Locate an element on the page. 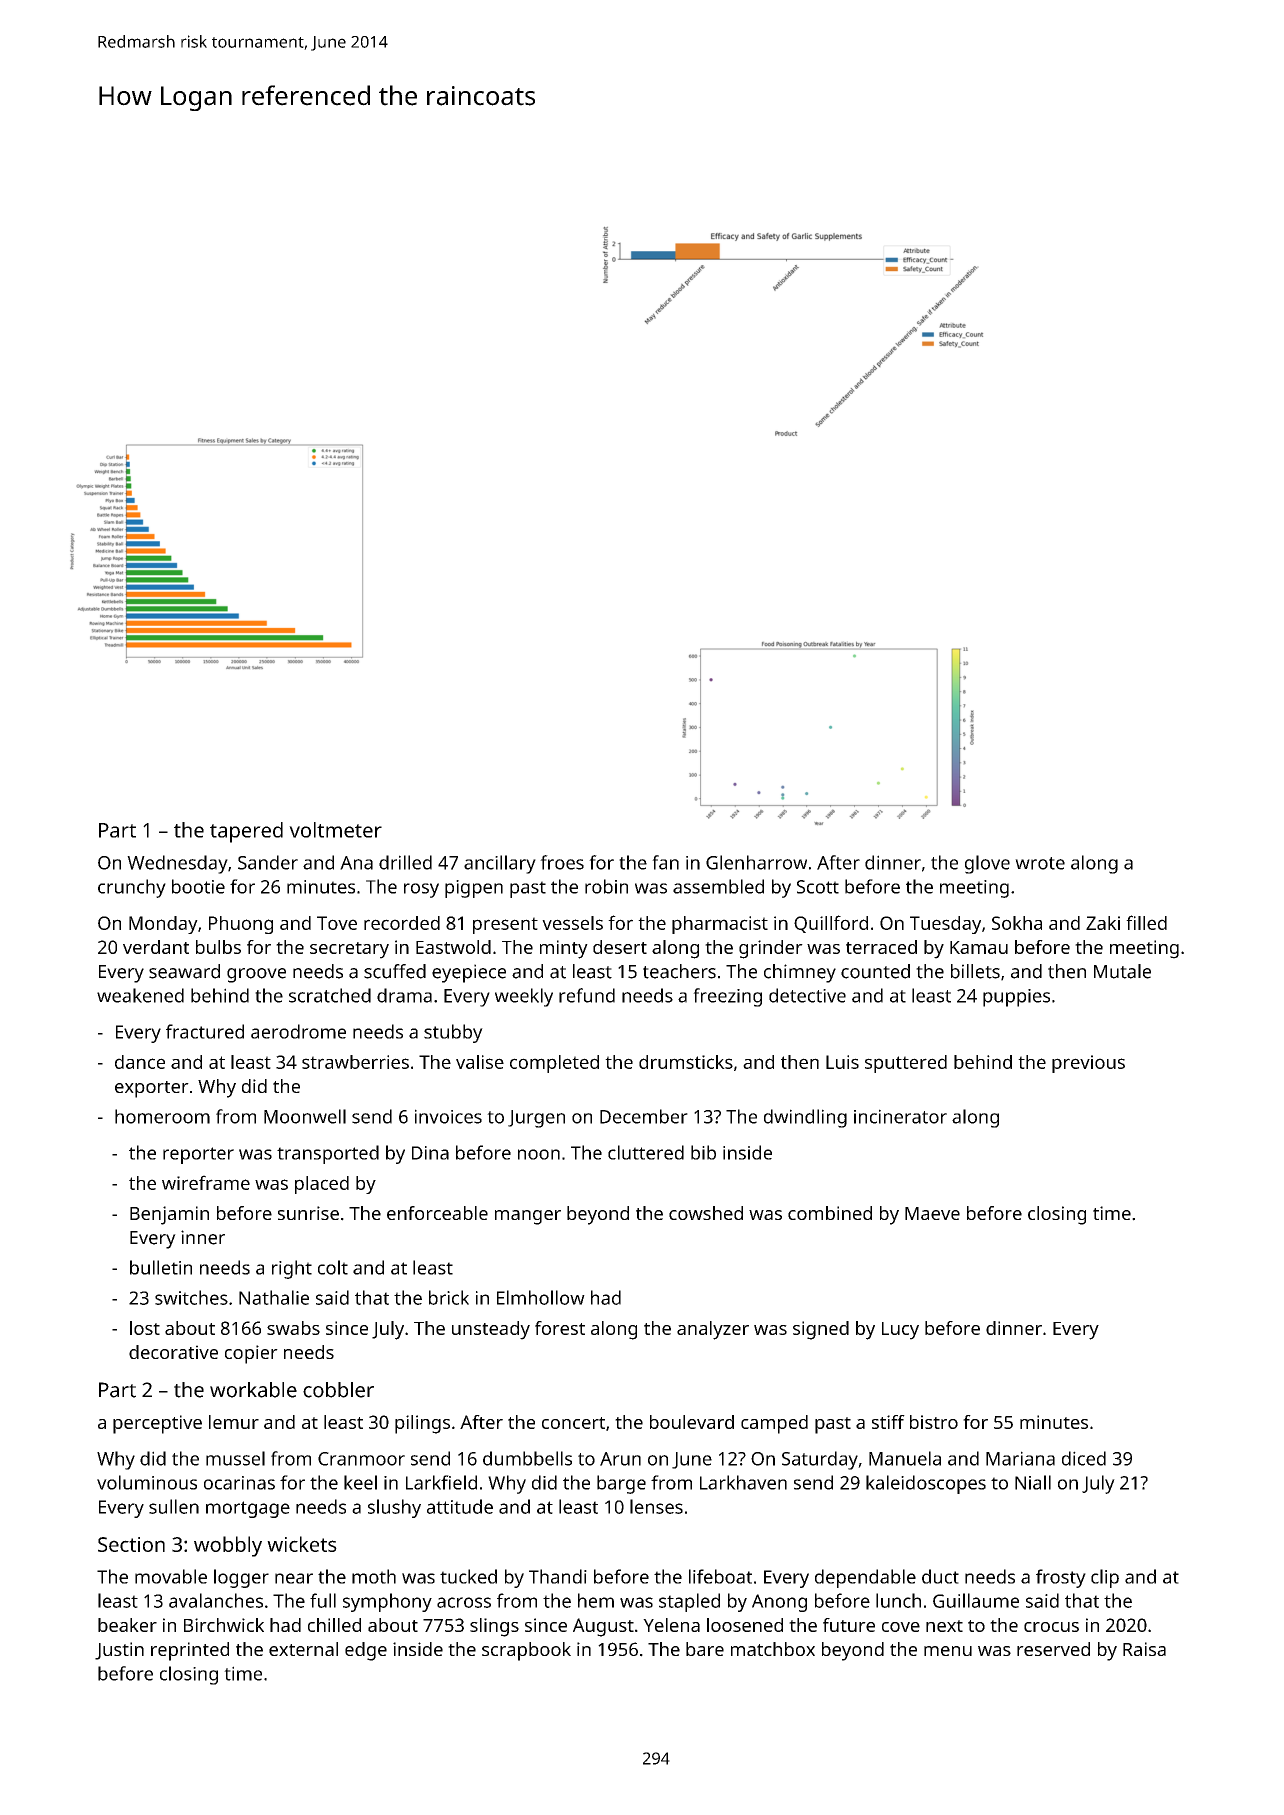 The image size is (1284, 1815). Arun is located at coordinates (620, 1459).
